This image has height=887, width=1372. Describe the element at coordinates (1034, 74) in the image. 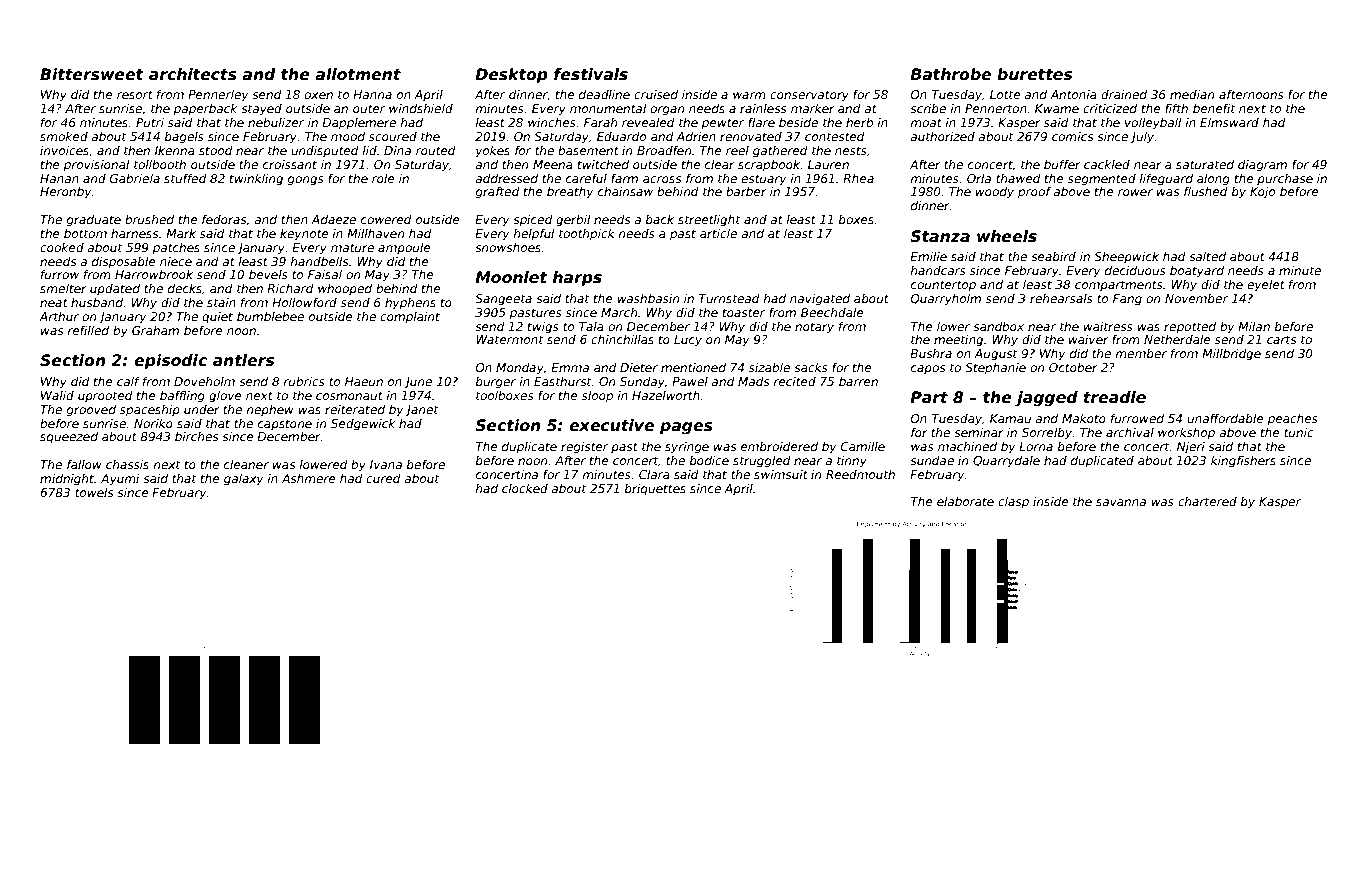

I see `burettes` at that location.
